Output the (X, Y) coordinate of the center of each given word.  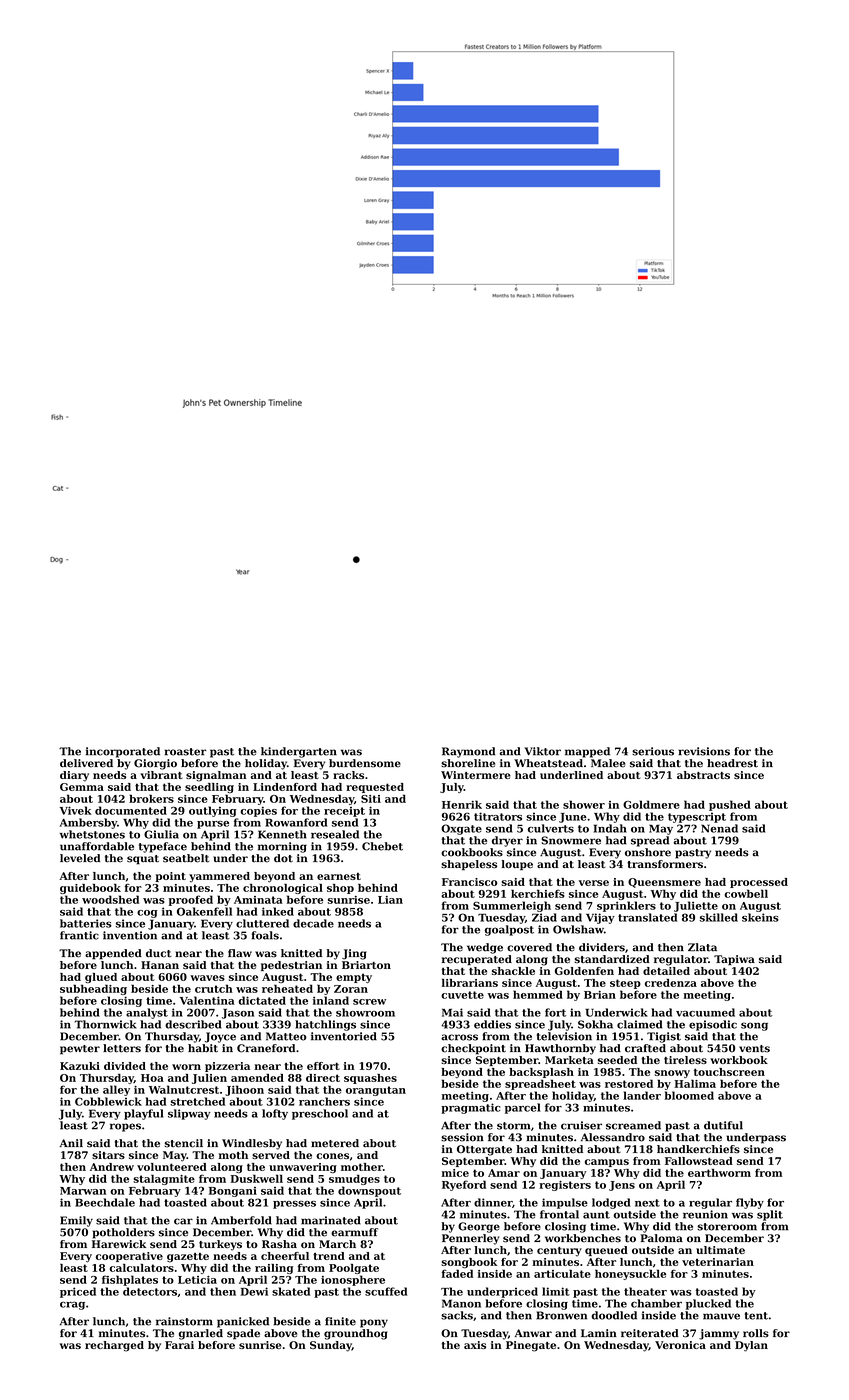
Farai (179, 1345)
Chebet (382, 846)
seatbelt (186, 858)
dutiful (723, 1125)
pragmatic (470, 1108)
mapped (587, 752)
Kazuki (80, 1066)
